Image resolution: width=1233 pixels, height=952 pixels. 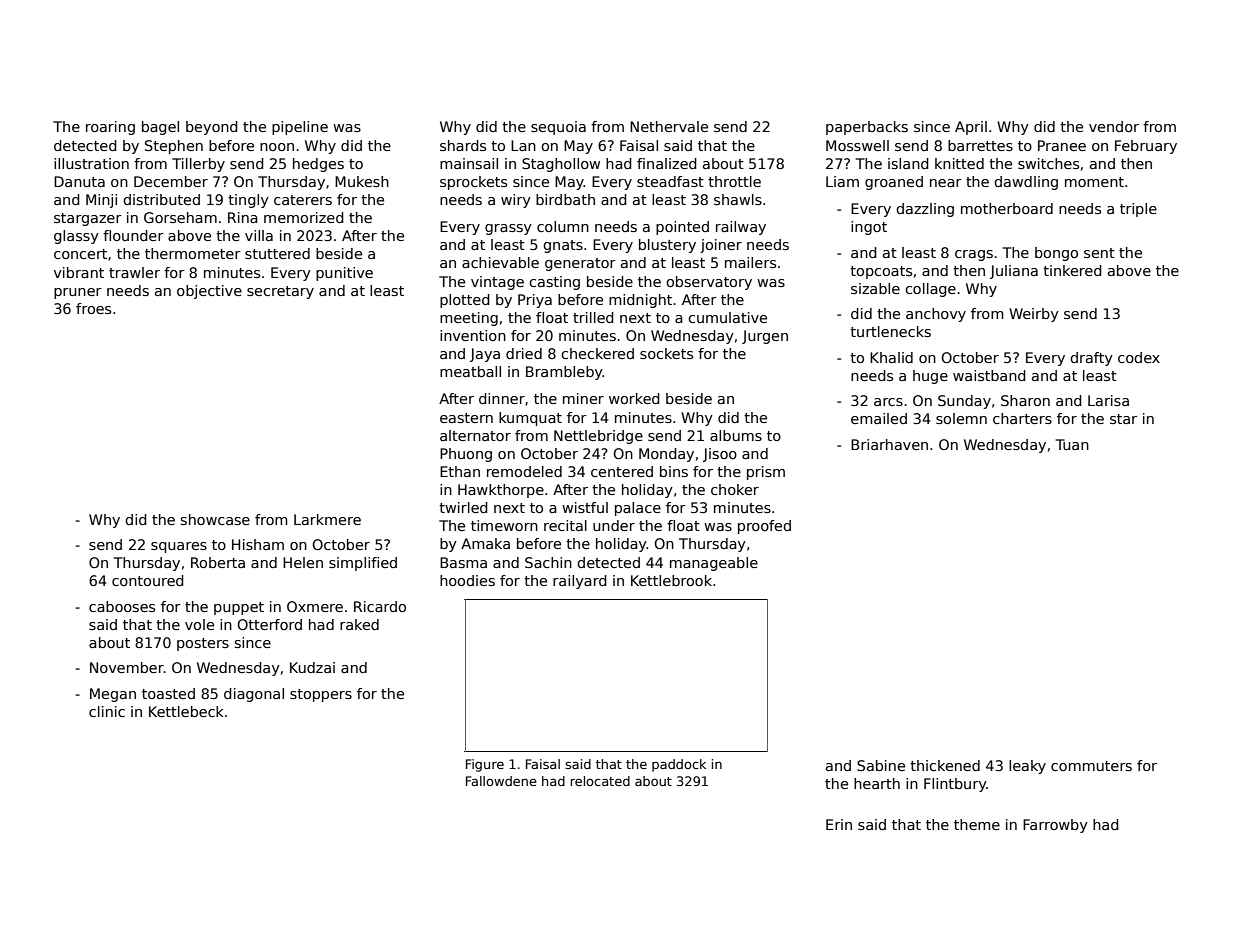 What do you see at coordinates (344, 274) in the image?
I see `punitive` at bounding box center [344, 274].
